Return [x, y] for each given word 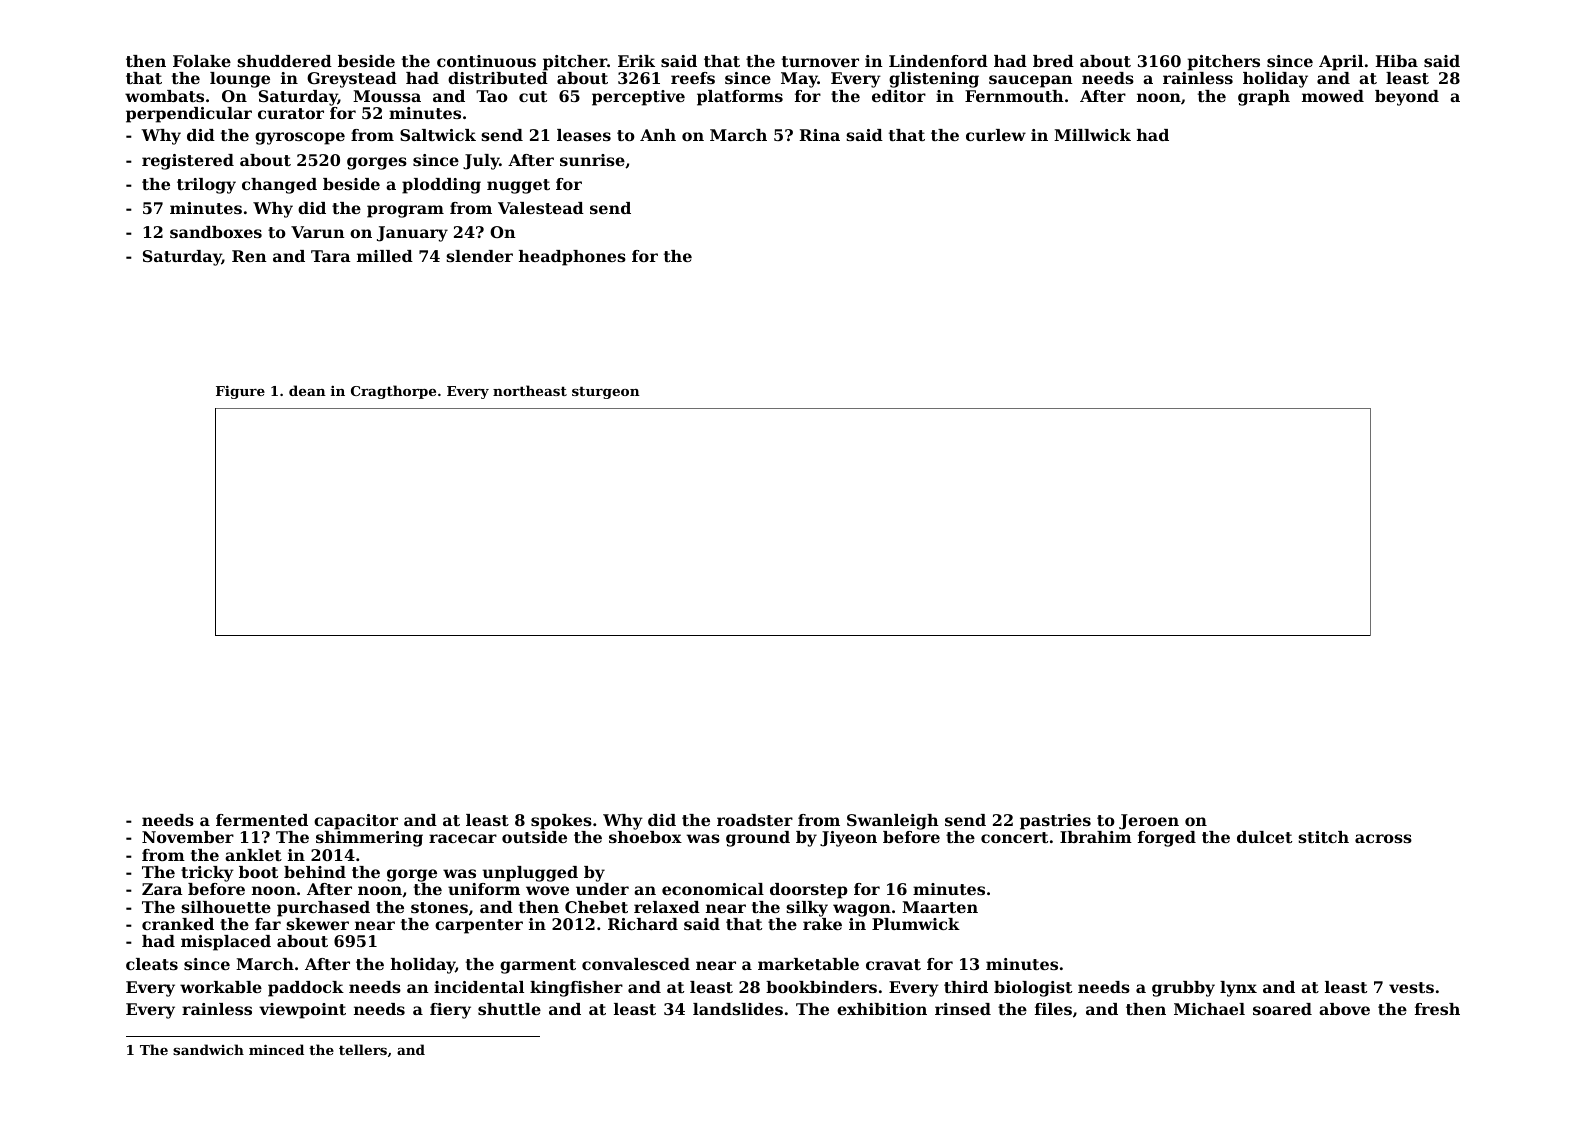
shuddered [284, 61]
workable [221, 987]
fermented [262, 820]
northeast [530, 390]
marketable [808, 964]
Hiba [1397, 61]
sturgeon [606, 392]
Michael [1209, 1009]
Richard [643, 924]
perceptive [638, 98]
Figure [240, 392]
